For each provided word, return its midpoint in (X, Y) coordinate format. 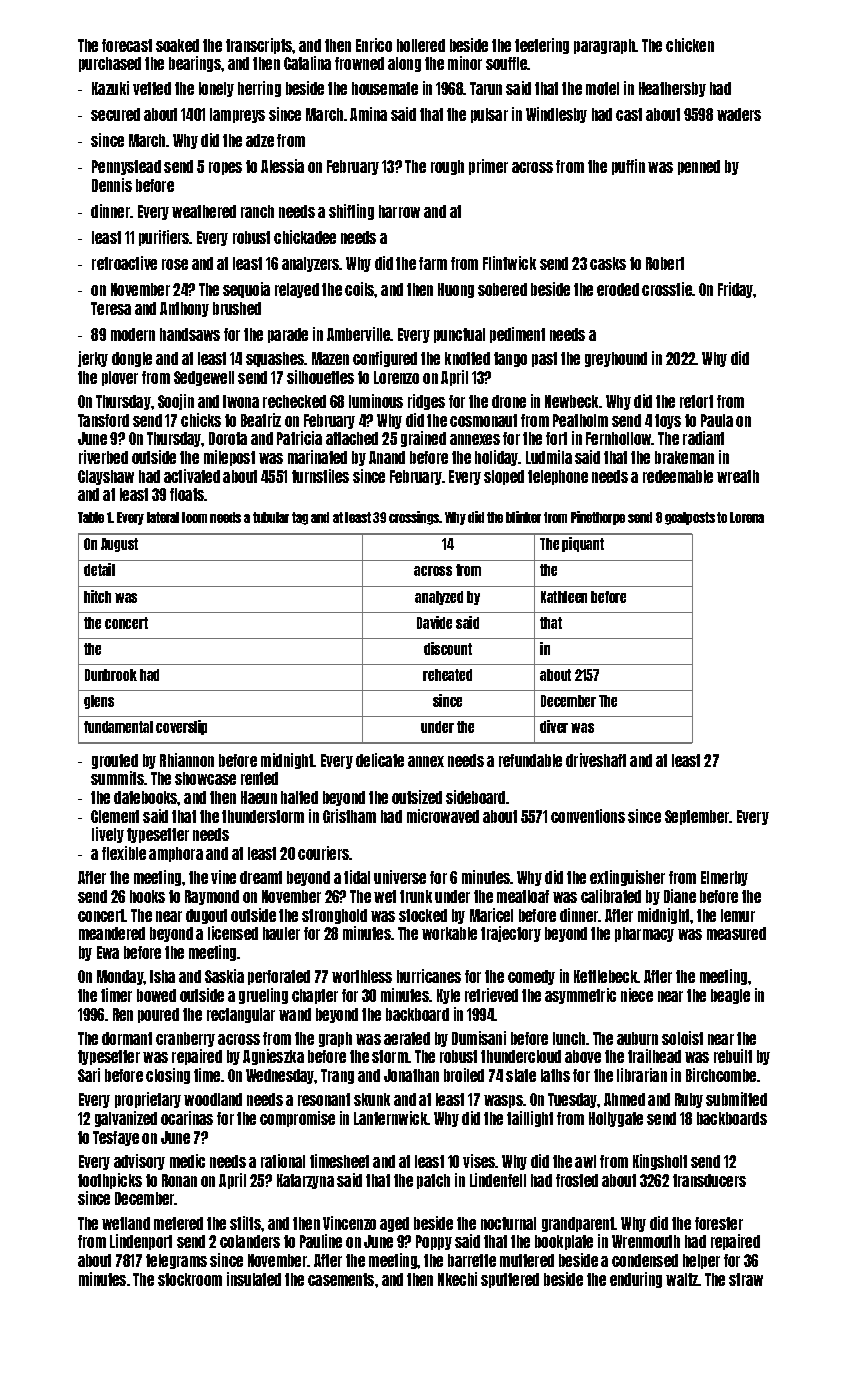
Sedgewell (204, 378)
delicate (380, 760)
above (583, 1056)
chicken (690, 45)
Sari (89, 1075)
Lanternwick (391, 1118)
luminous (376, 401)
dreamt (261, 877)
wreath (738, 476)
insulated (254, 1279)
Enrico (374, 45)
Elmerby (724, 878)
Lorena (747, 517)
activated (192, 476)
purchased (110, 64)
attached (352, 438)
